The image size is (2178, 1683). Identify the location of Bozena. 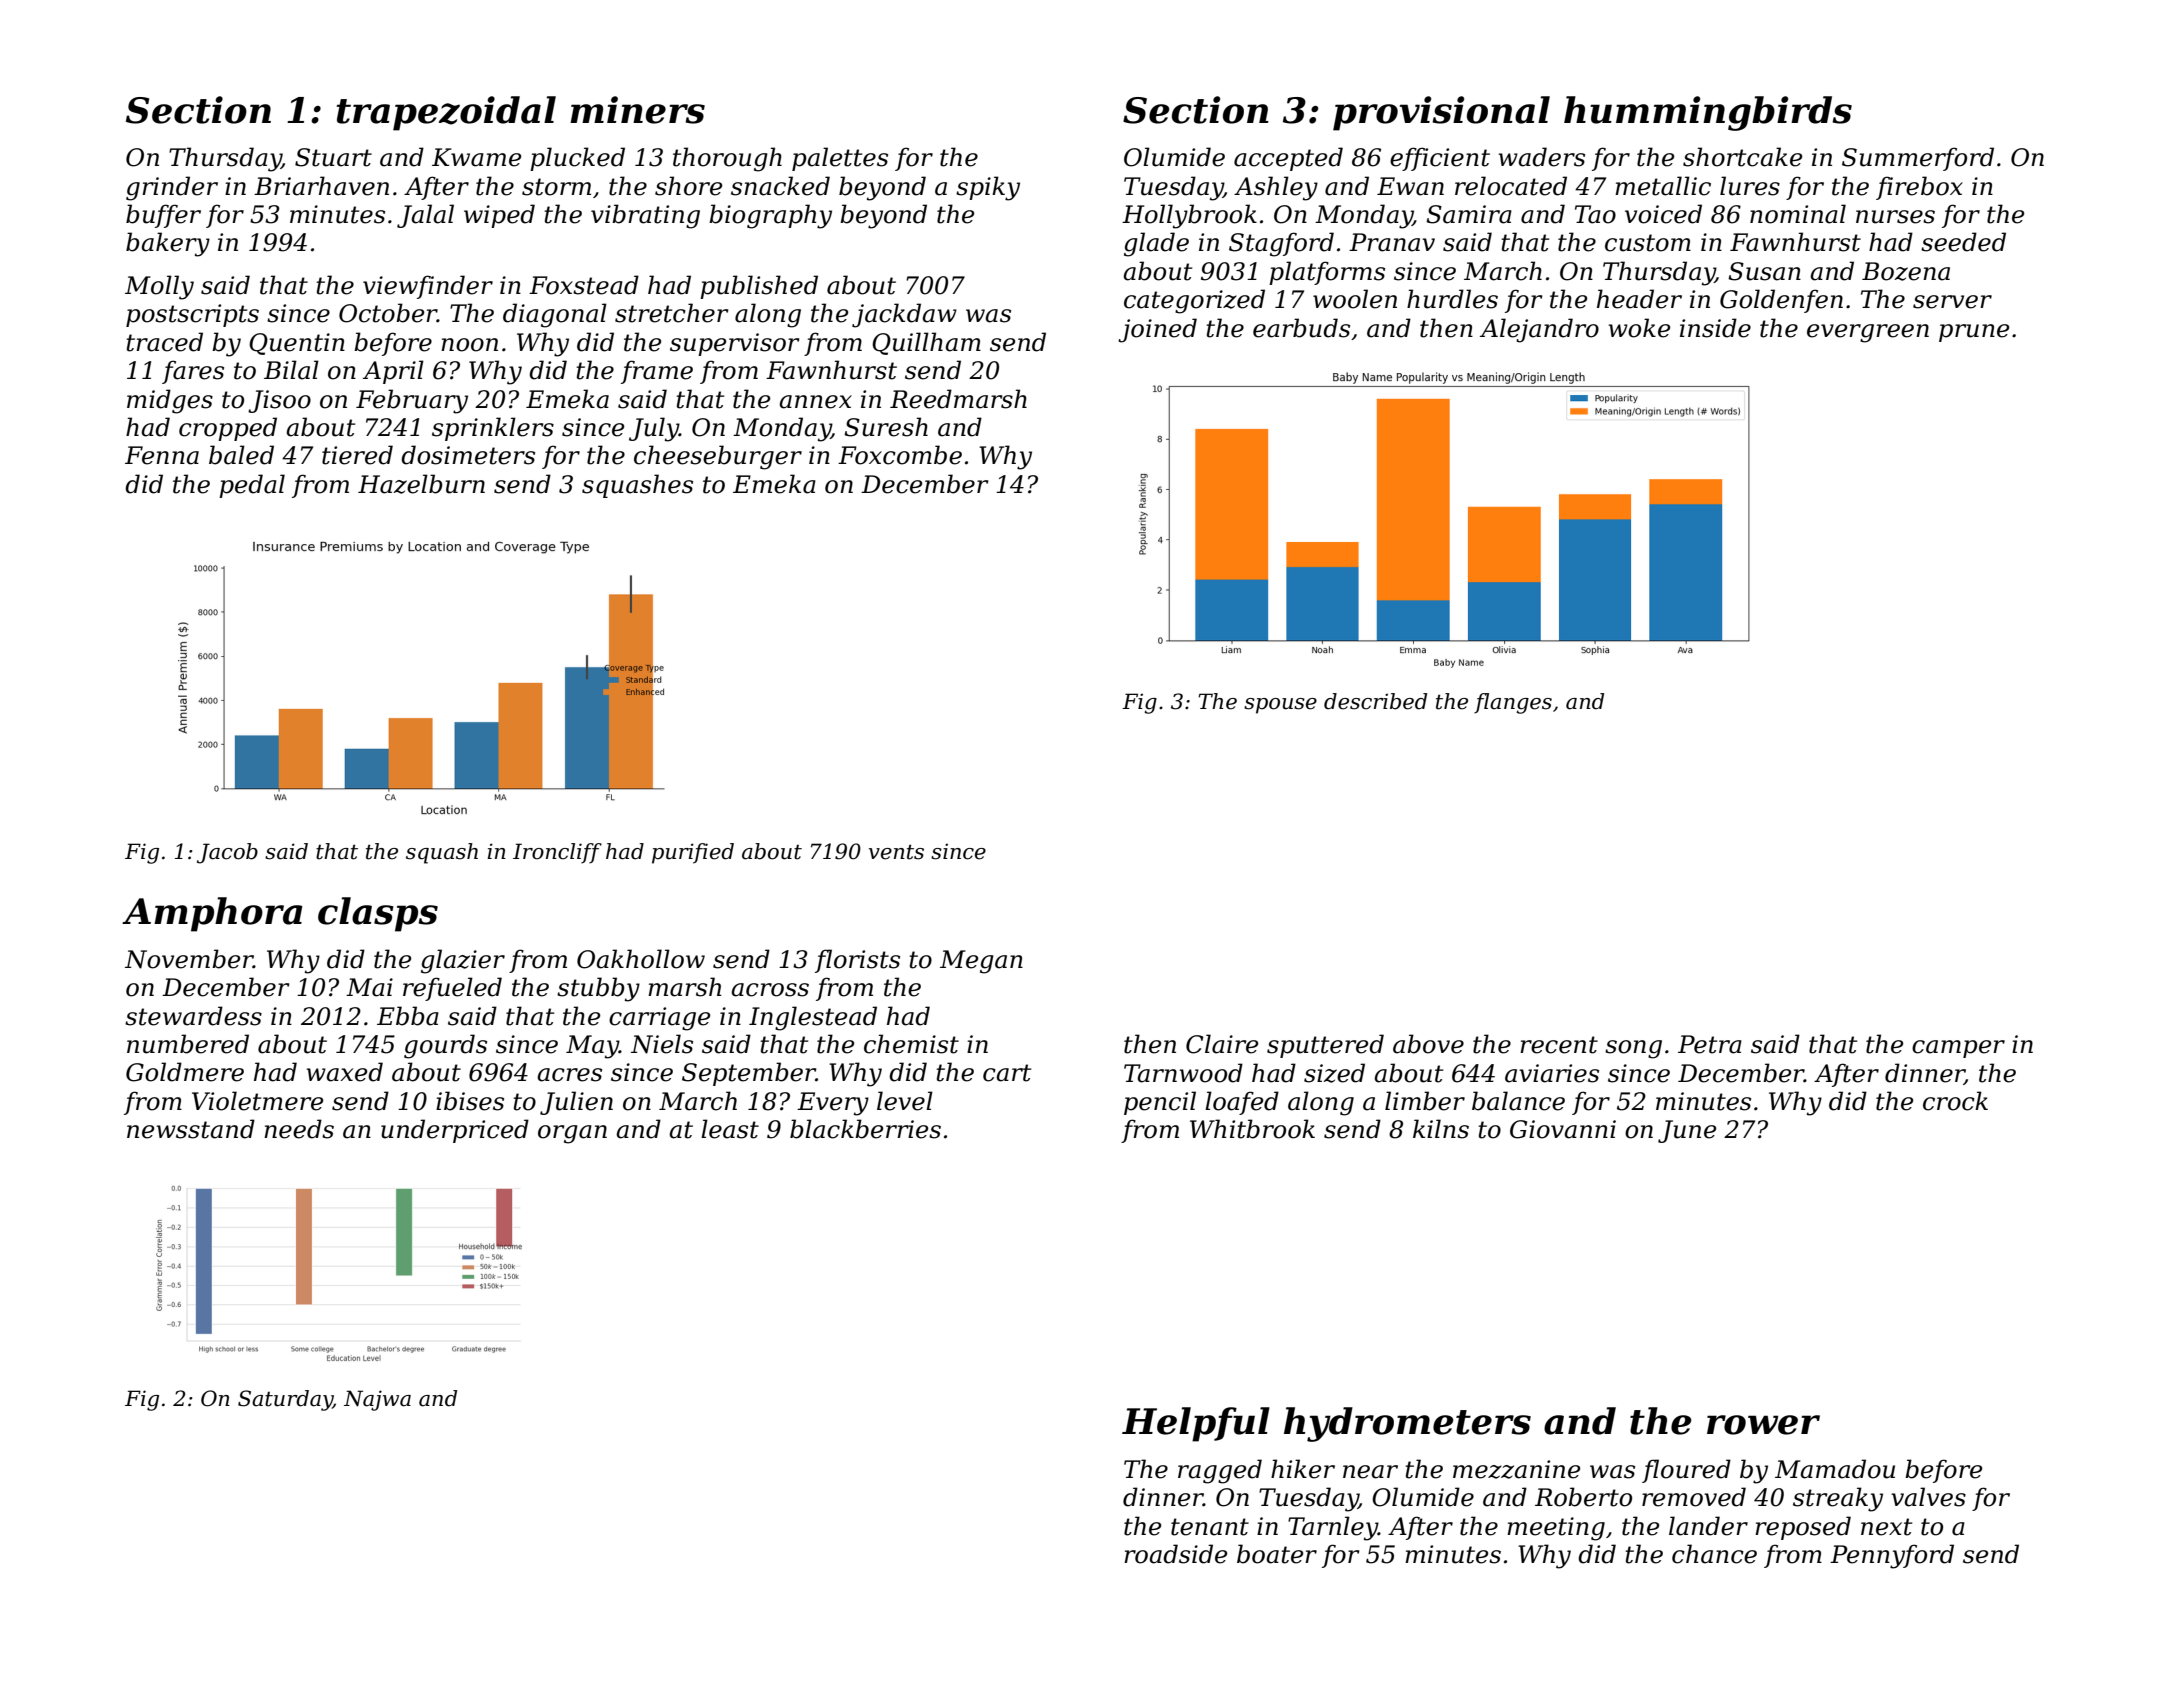
(1906, 271).
